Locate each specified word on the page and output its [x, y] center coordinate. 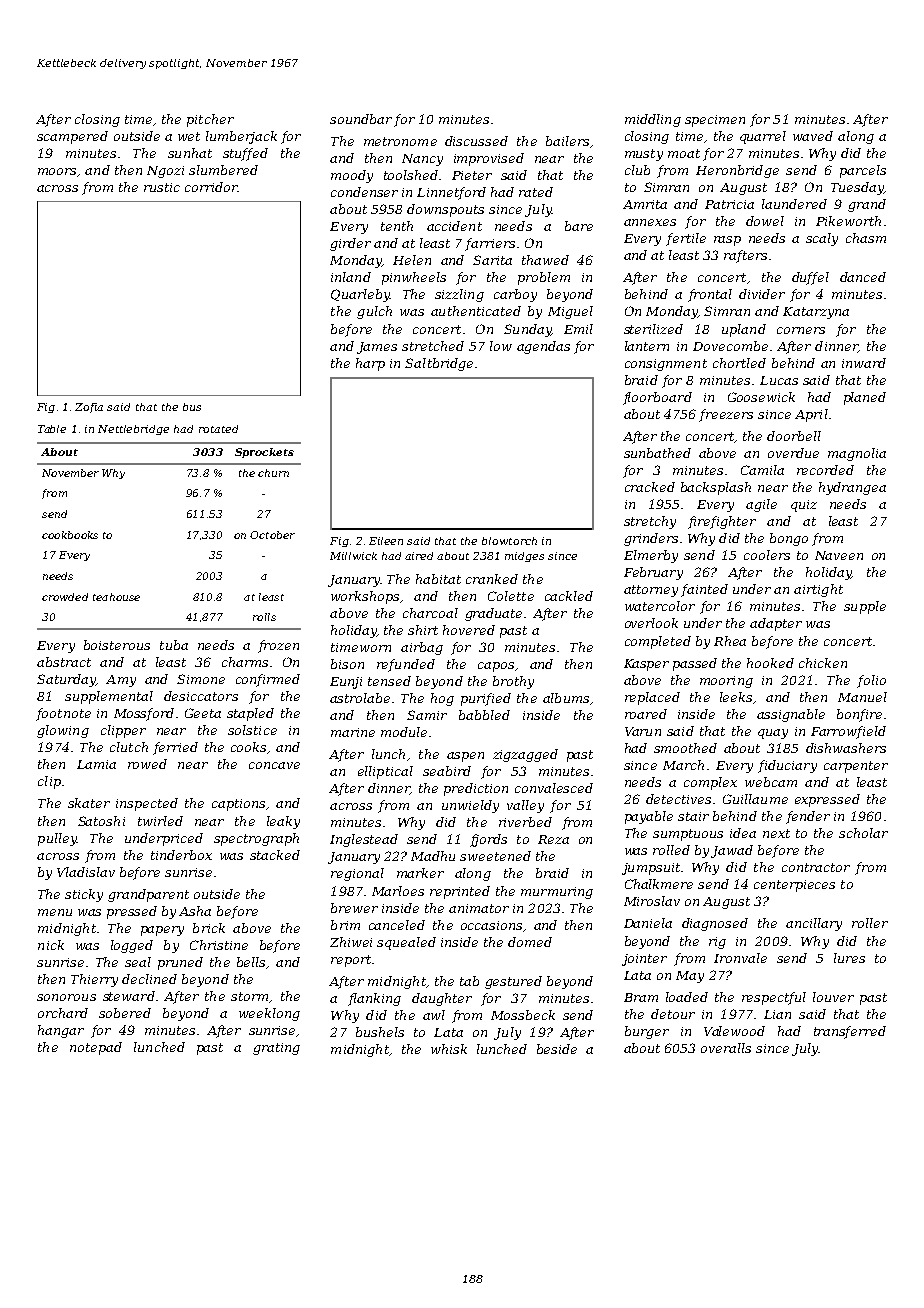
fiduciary [787, 766]
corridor [211, 187]
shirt [423, 630]
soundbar [361, 119]
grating [276, 1049]
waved [813, 136]
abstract [64, 662]
